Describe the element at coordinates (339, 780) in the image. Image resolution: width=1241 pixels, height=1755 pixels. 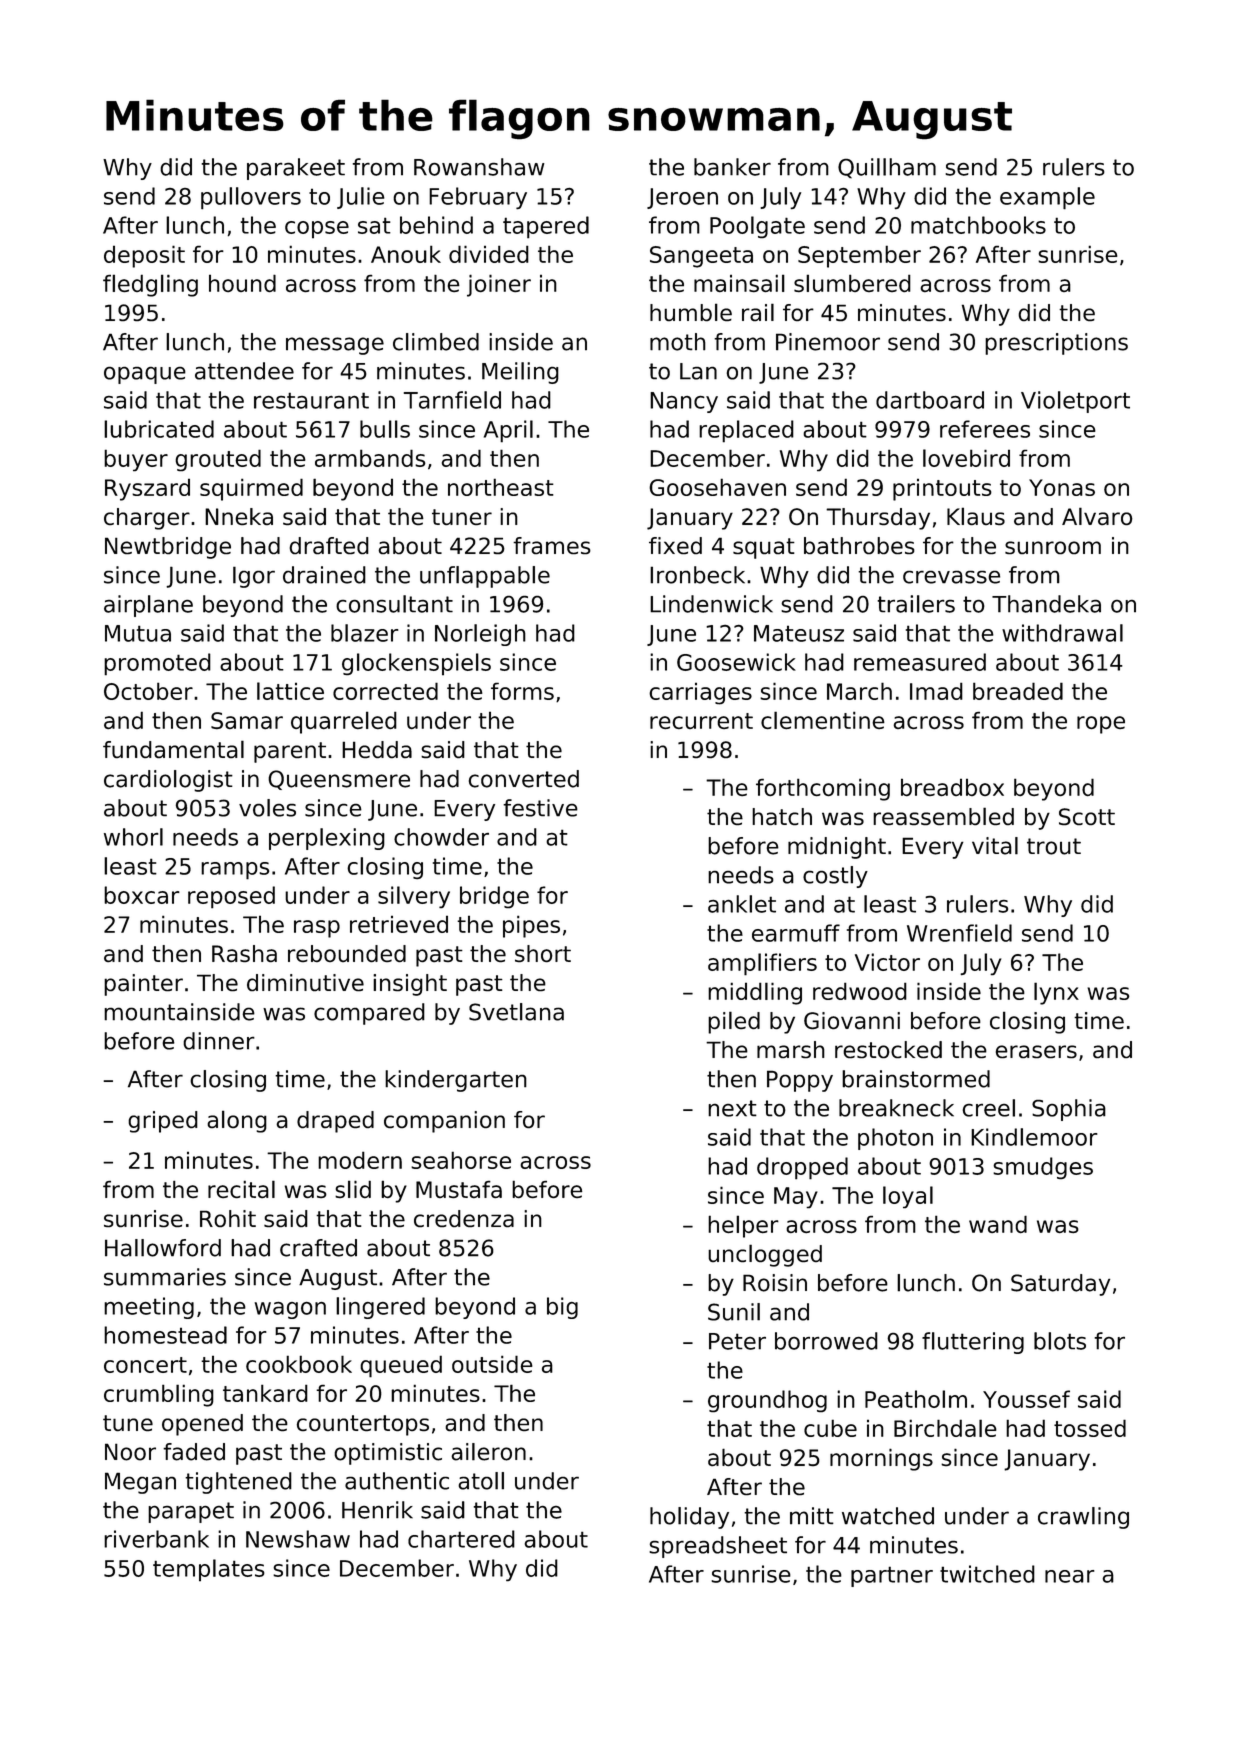
I see `Queensmere` at that location.
